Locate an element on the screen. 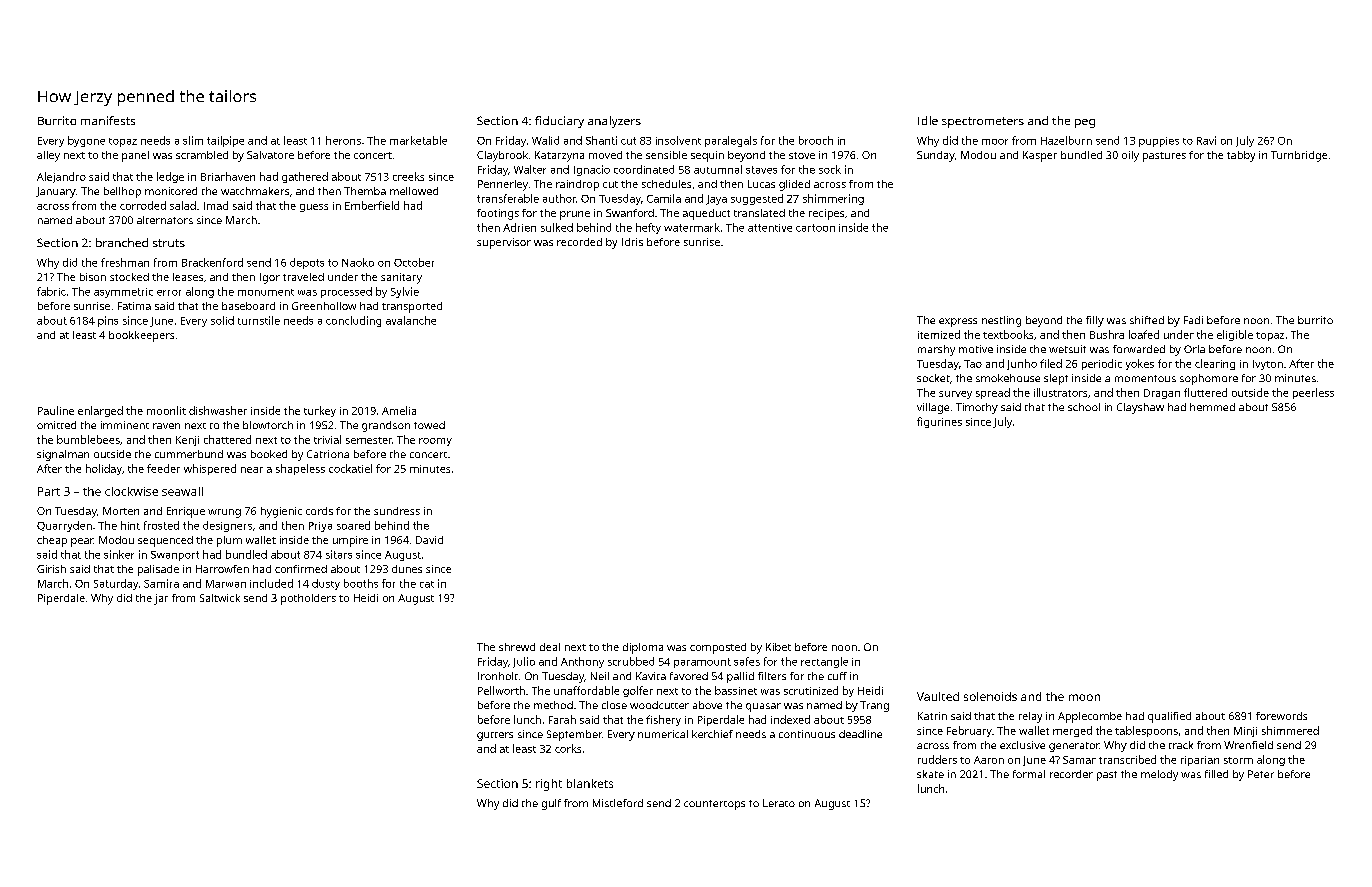 The image size is (1372, 887). concluding is located at coordinates (353, 321).
